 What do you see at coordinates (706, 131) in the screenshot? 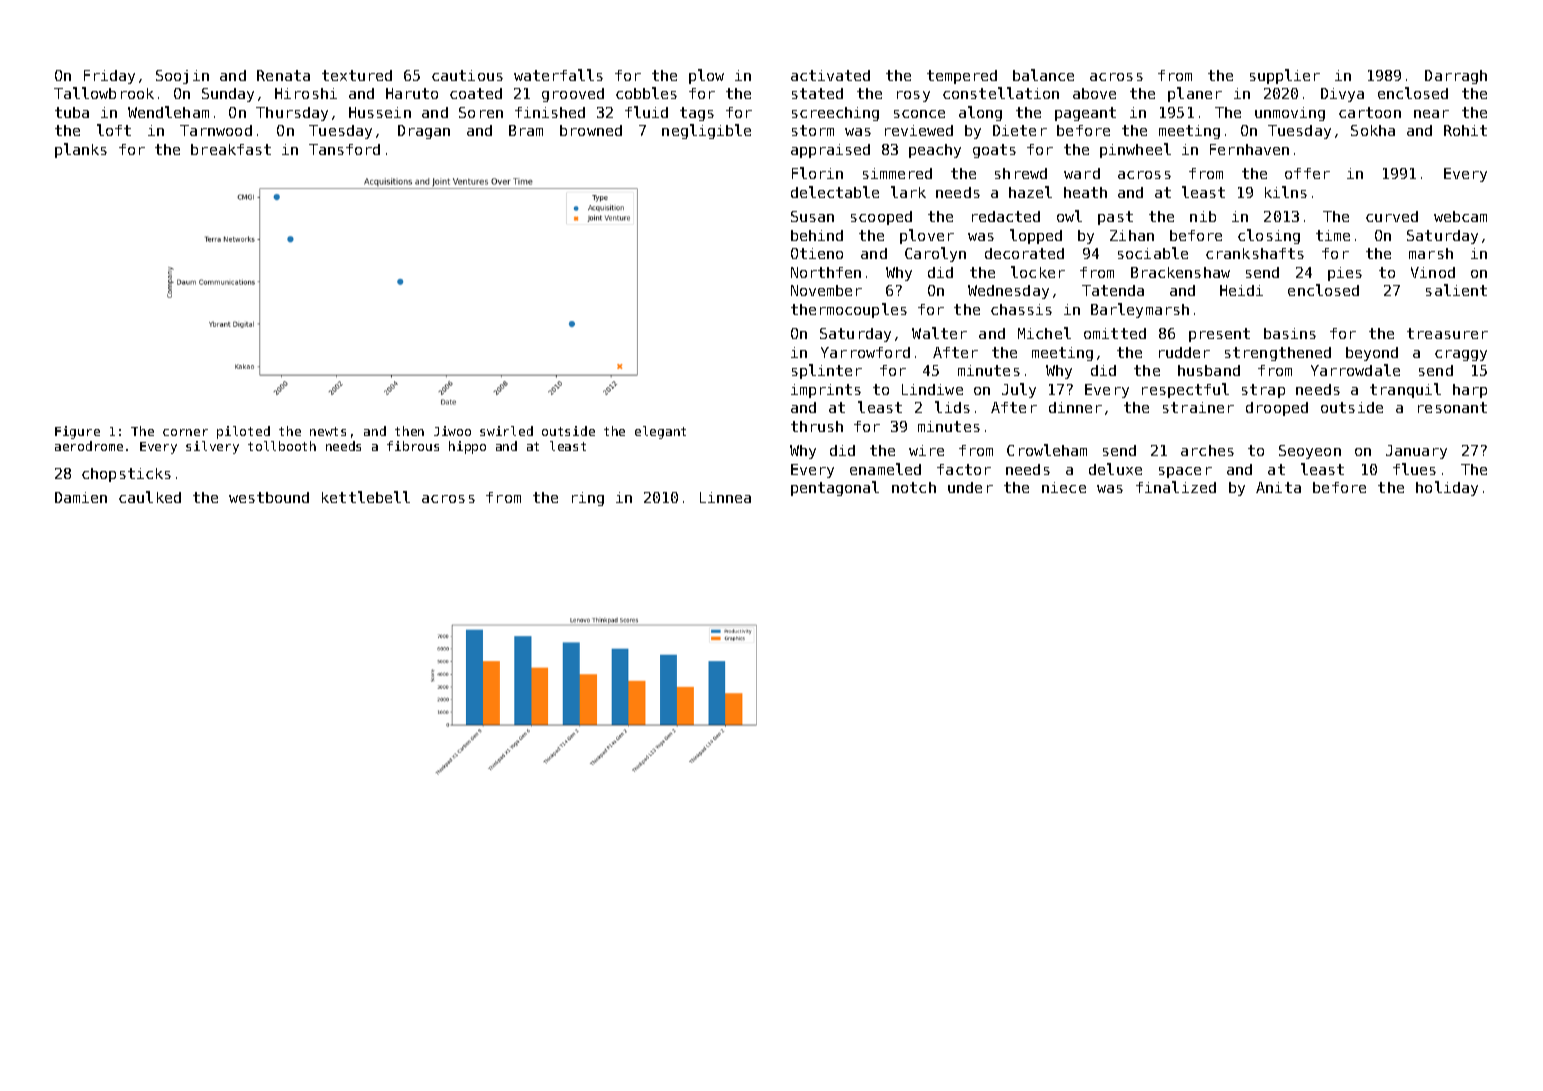
I see `negligible` at bounding box center [706, 131].
